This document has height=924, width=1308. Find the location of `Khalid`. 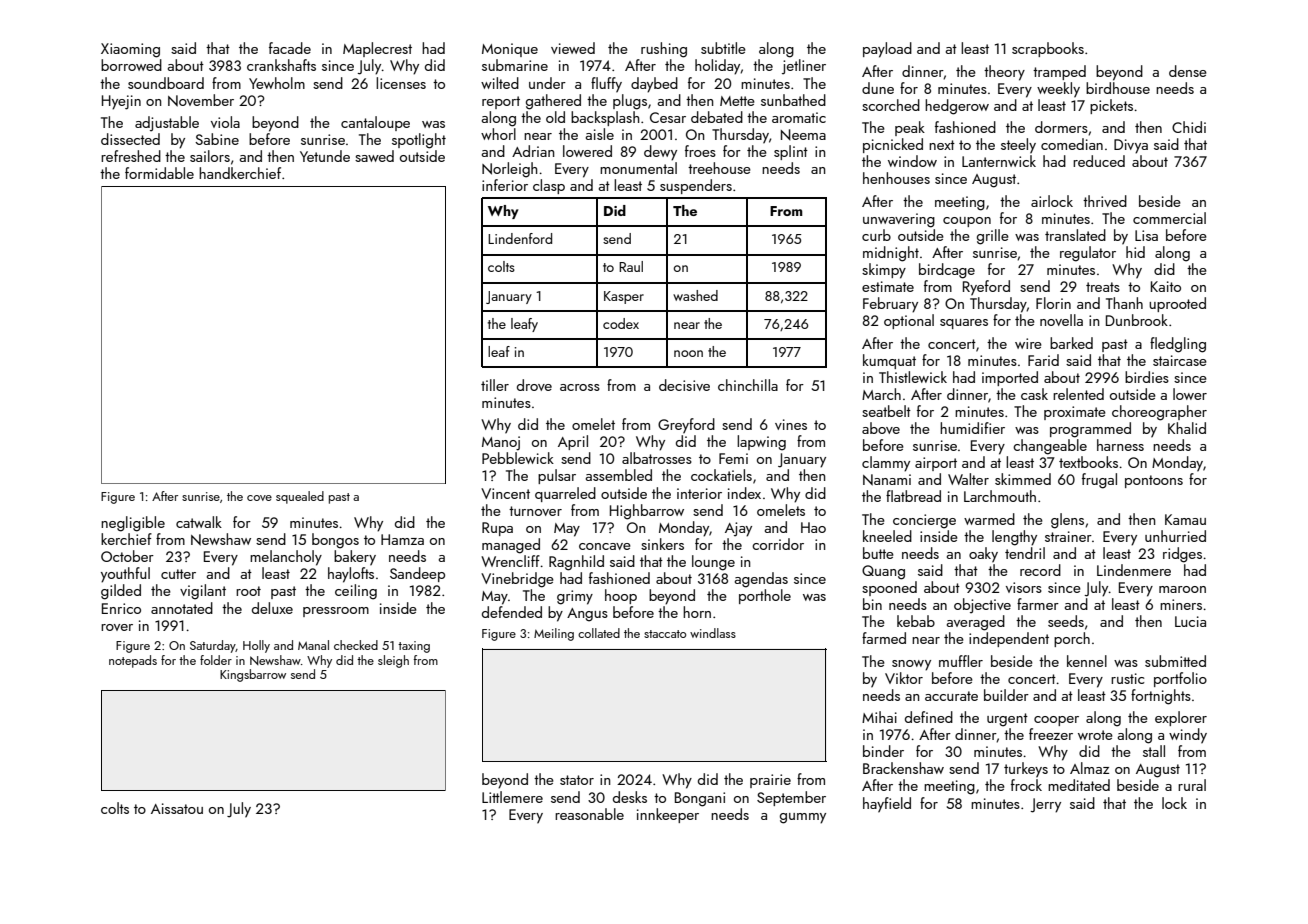

Khalid is located at coordinates (1187, 428).
